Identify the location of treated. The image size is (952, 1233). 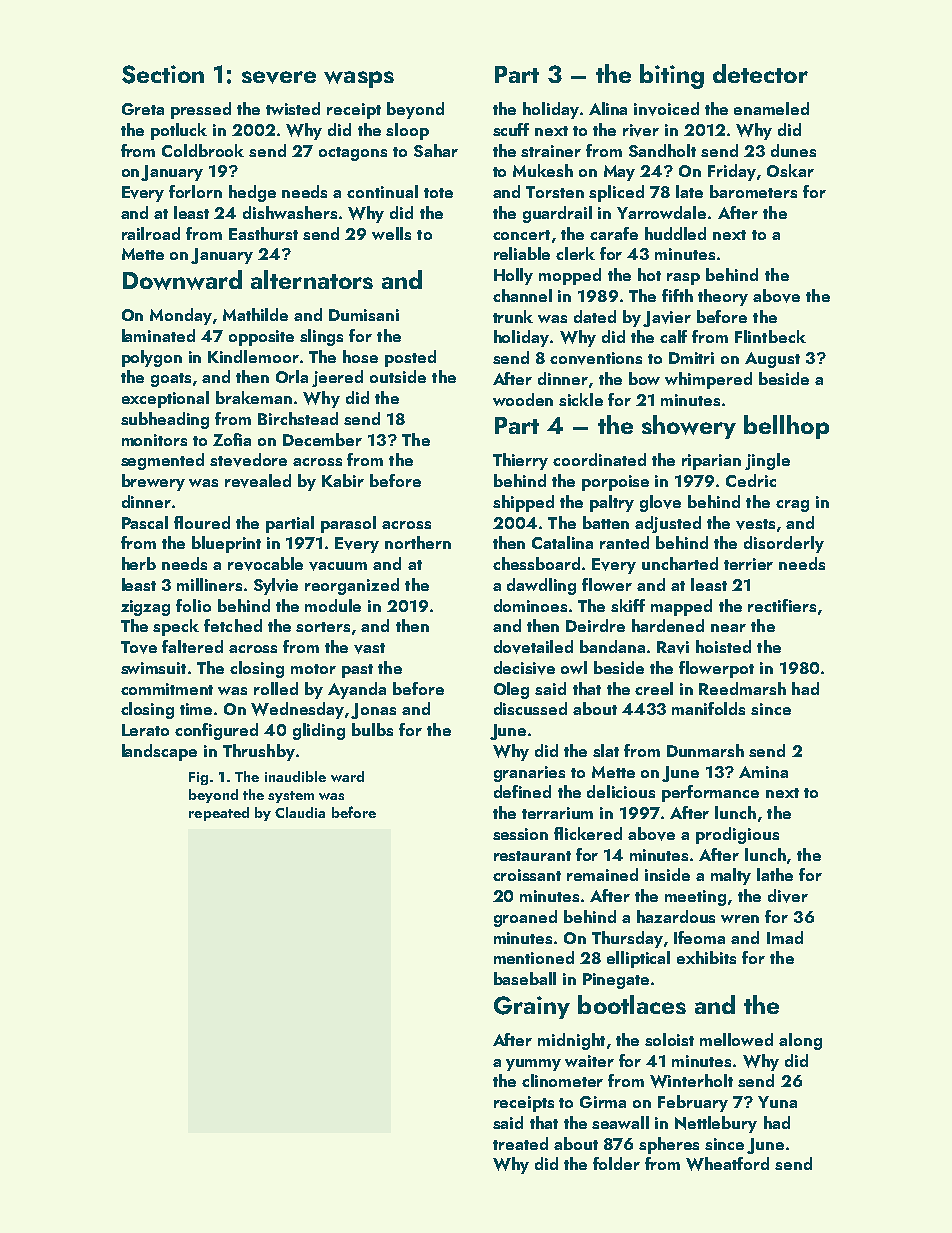
(520, 1143).
